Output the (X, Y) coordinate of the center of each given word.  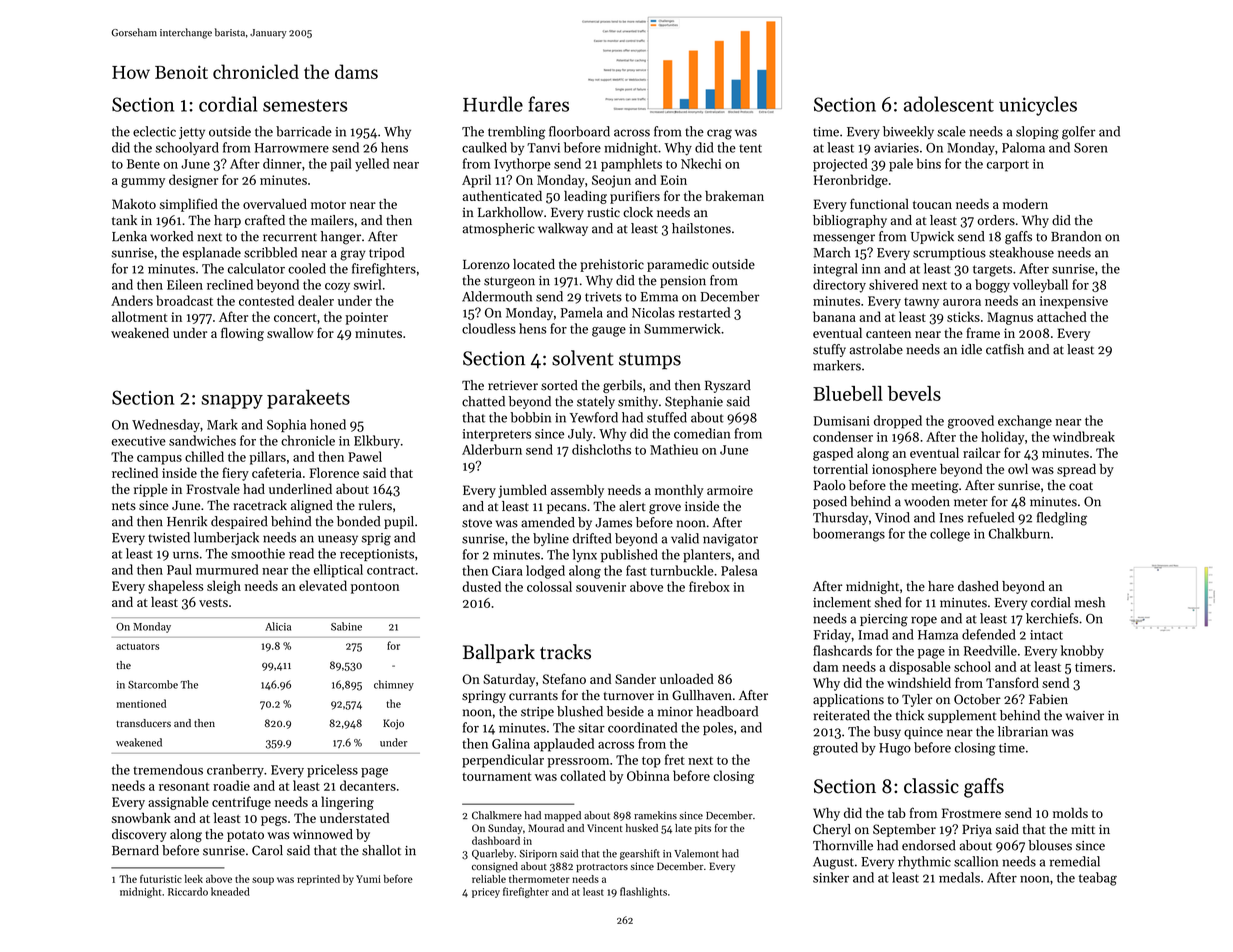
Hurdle (493, 104)
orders (996, 220)
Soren (1091, 148)
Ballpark (499, 653)
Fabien (1048, 699)
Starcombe (153, 684)
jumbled (522, 491)
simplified (188, 205)
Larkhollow (510, 212)
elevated (323, 585)
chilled (204, 456)
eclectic (154, 131)
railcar (982, 452)
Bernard (135, 850)
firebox (709, 586)
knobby (1082, 652)
